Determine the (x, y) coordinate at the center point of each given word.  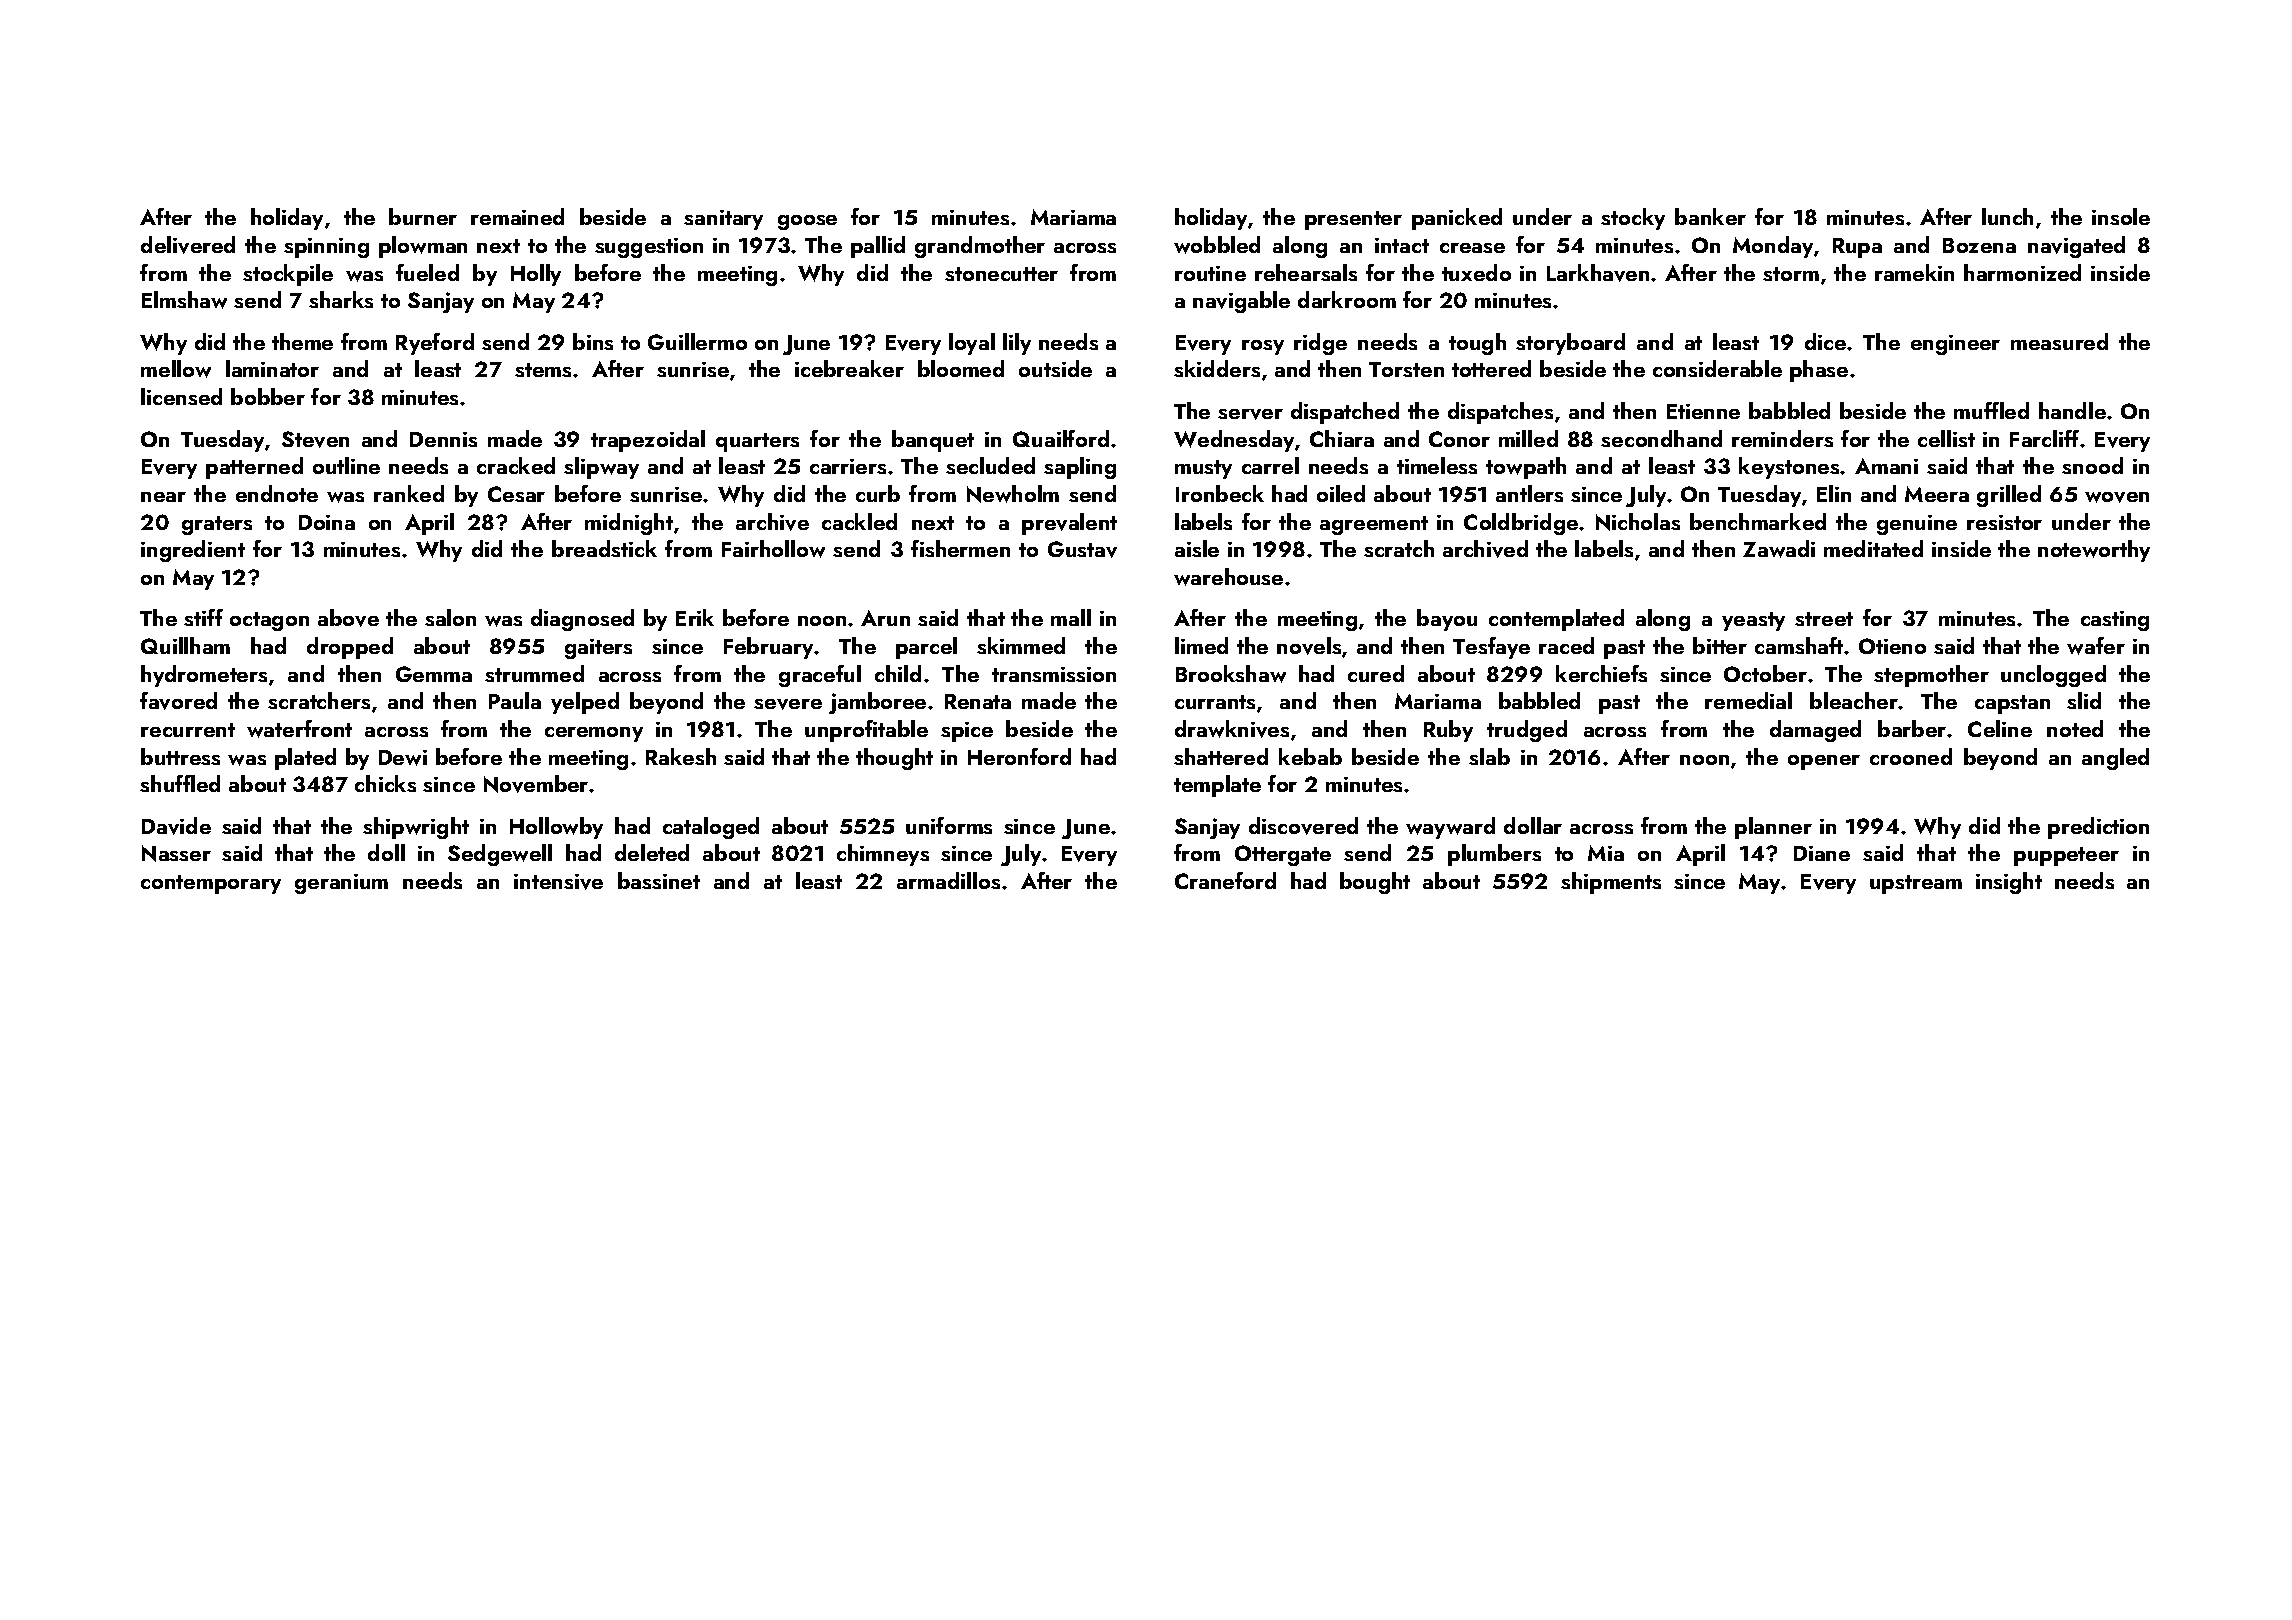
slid (2084, 700)
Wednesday (1234, 441)
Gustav (1082, 549)
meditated (1873, 548)
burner (423, 216)
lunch (2007, 216)
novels (1309, 646)
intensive (558, 882)
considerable (1717, 368)
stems (543, 370)
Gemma (434, 674)
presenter (1353, 220)
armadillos (948, 880)
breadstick (604, 548)
